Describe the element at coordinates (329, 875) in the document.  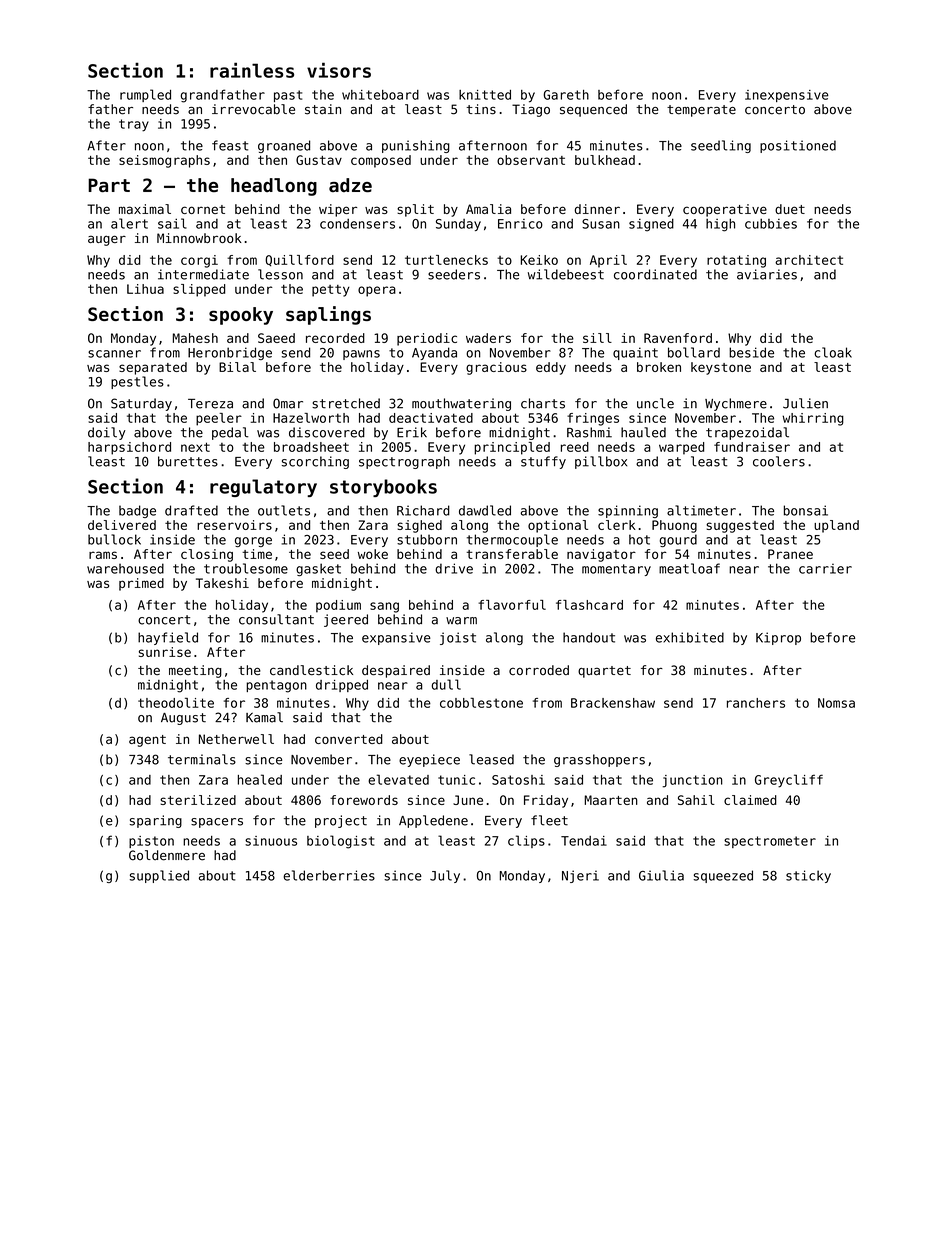
I see `elderberries` at that location.
